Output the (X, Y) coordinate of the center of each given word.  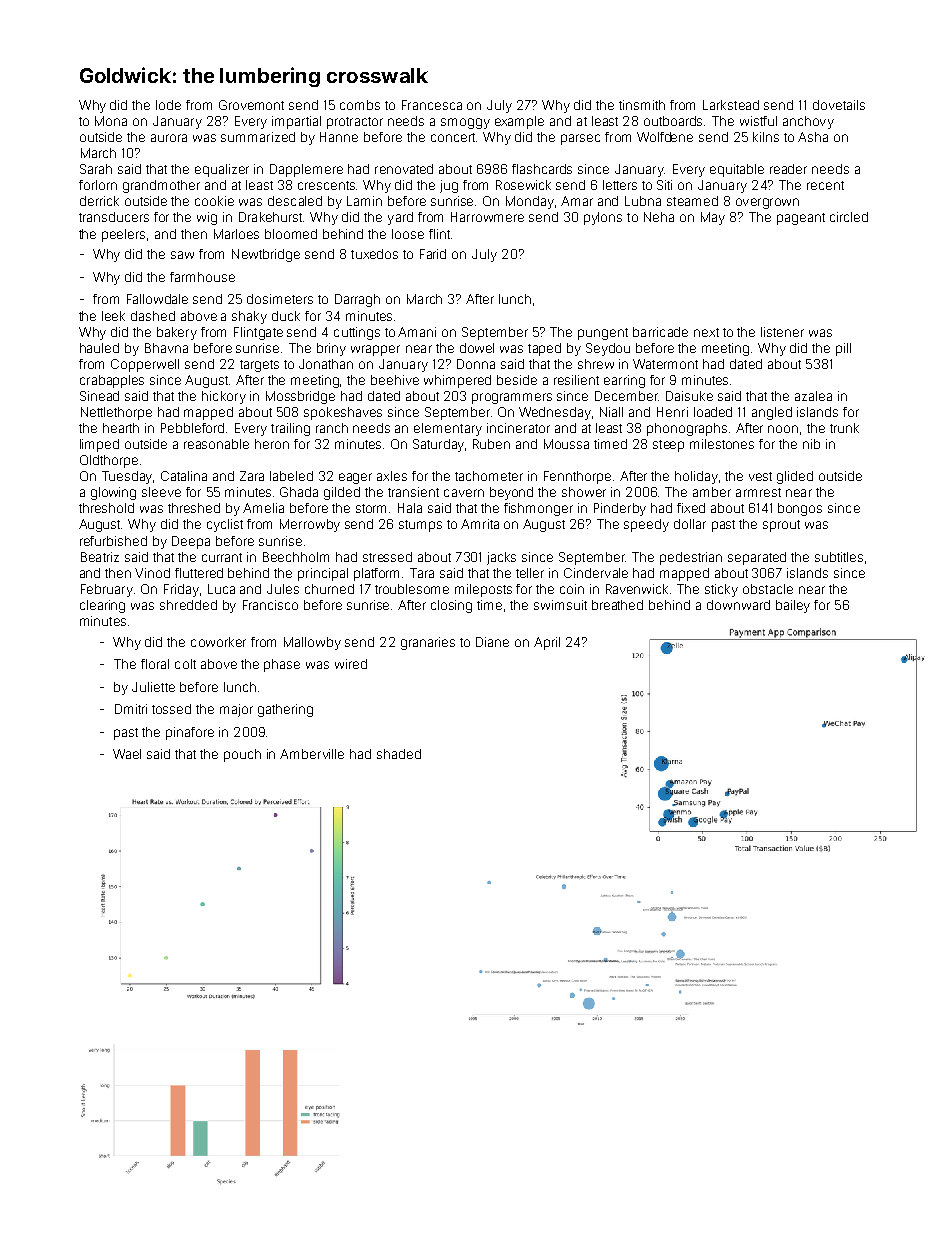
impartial (296, 122)
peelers (123, 235)
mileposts (483, 590)
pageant (801, 219)
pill (843, 349)
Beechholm (296, 557)
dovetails (839, 105)
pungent (603, 334)
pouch (242, 755)
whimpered (457, 381)
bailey (793, 606)
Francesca (432, 105)
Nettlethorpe (116, 413)
